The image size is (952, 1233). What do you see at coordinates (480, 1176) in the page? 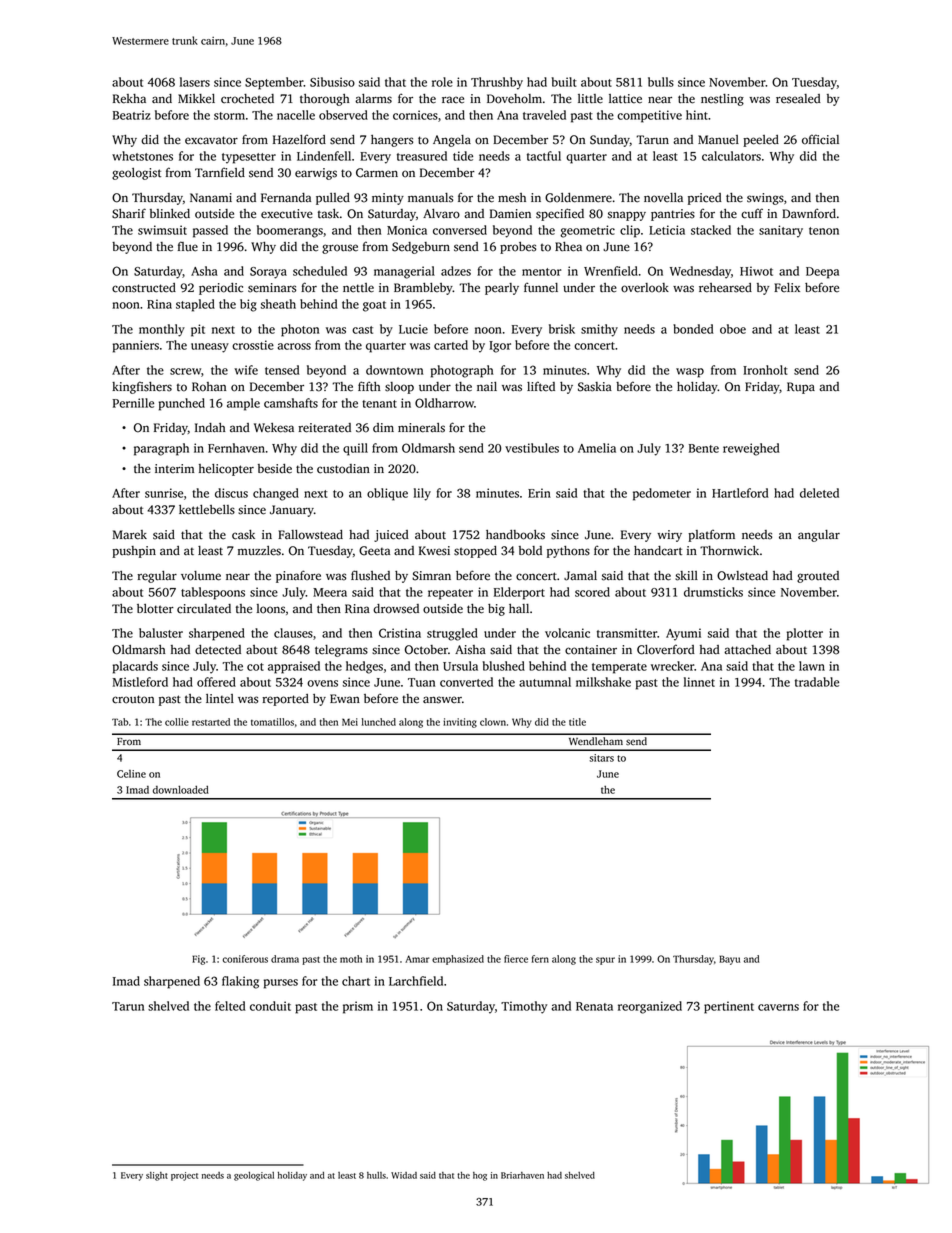
I see `hog` at bounding box center [480, 1176].
